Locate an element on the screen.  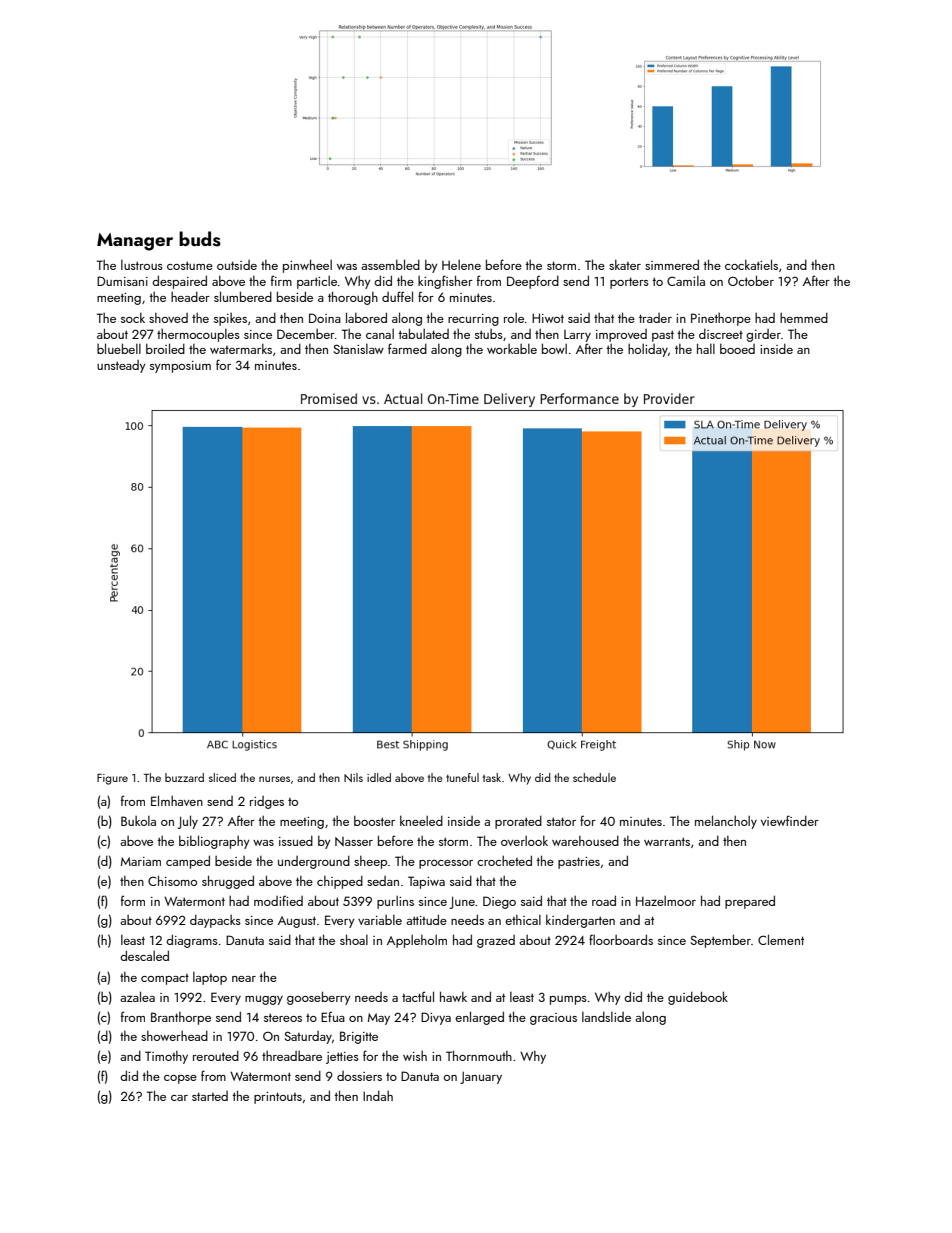
daypacks is located at coordinates (215, 921).
